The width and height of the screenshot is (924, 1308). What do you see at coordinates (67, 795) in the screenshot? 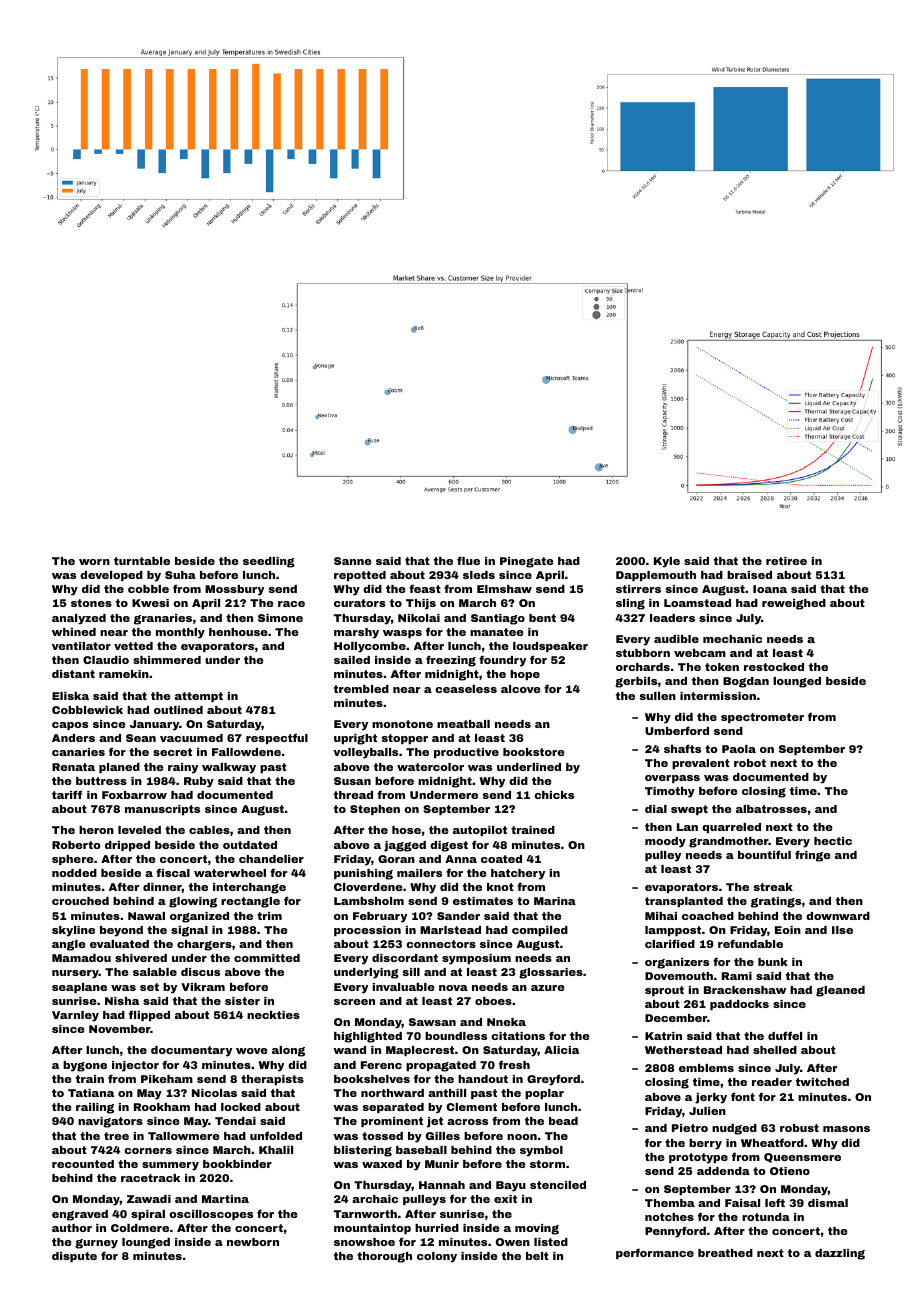
I see `tariff` at bounding box center [67, 795].
